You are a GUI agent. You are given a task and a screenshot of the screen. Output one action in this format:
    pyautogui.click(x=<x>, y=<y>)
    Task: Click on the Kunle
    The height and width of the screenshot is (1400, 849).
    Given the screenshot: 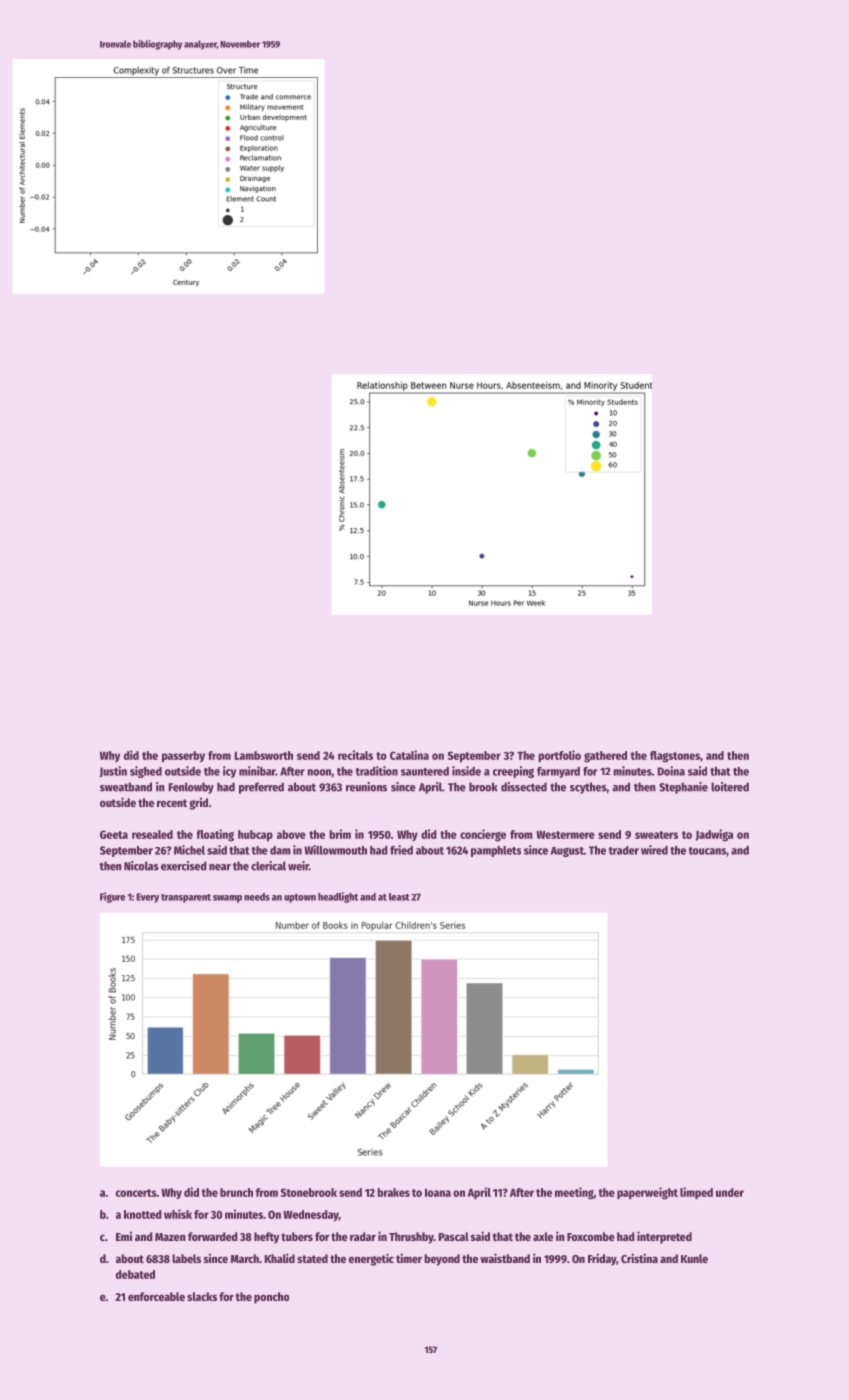 What is the action you would take?
    pyautogui.click(x=694, y=1258)
